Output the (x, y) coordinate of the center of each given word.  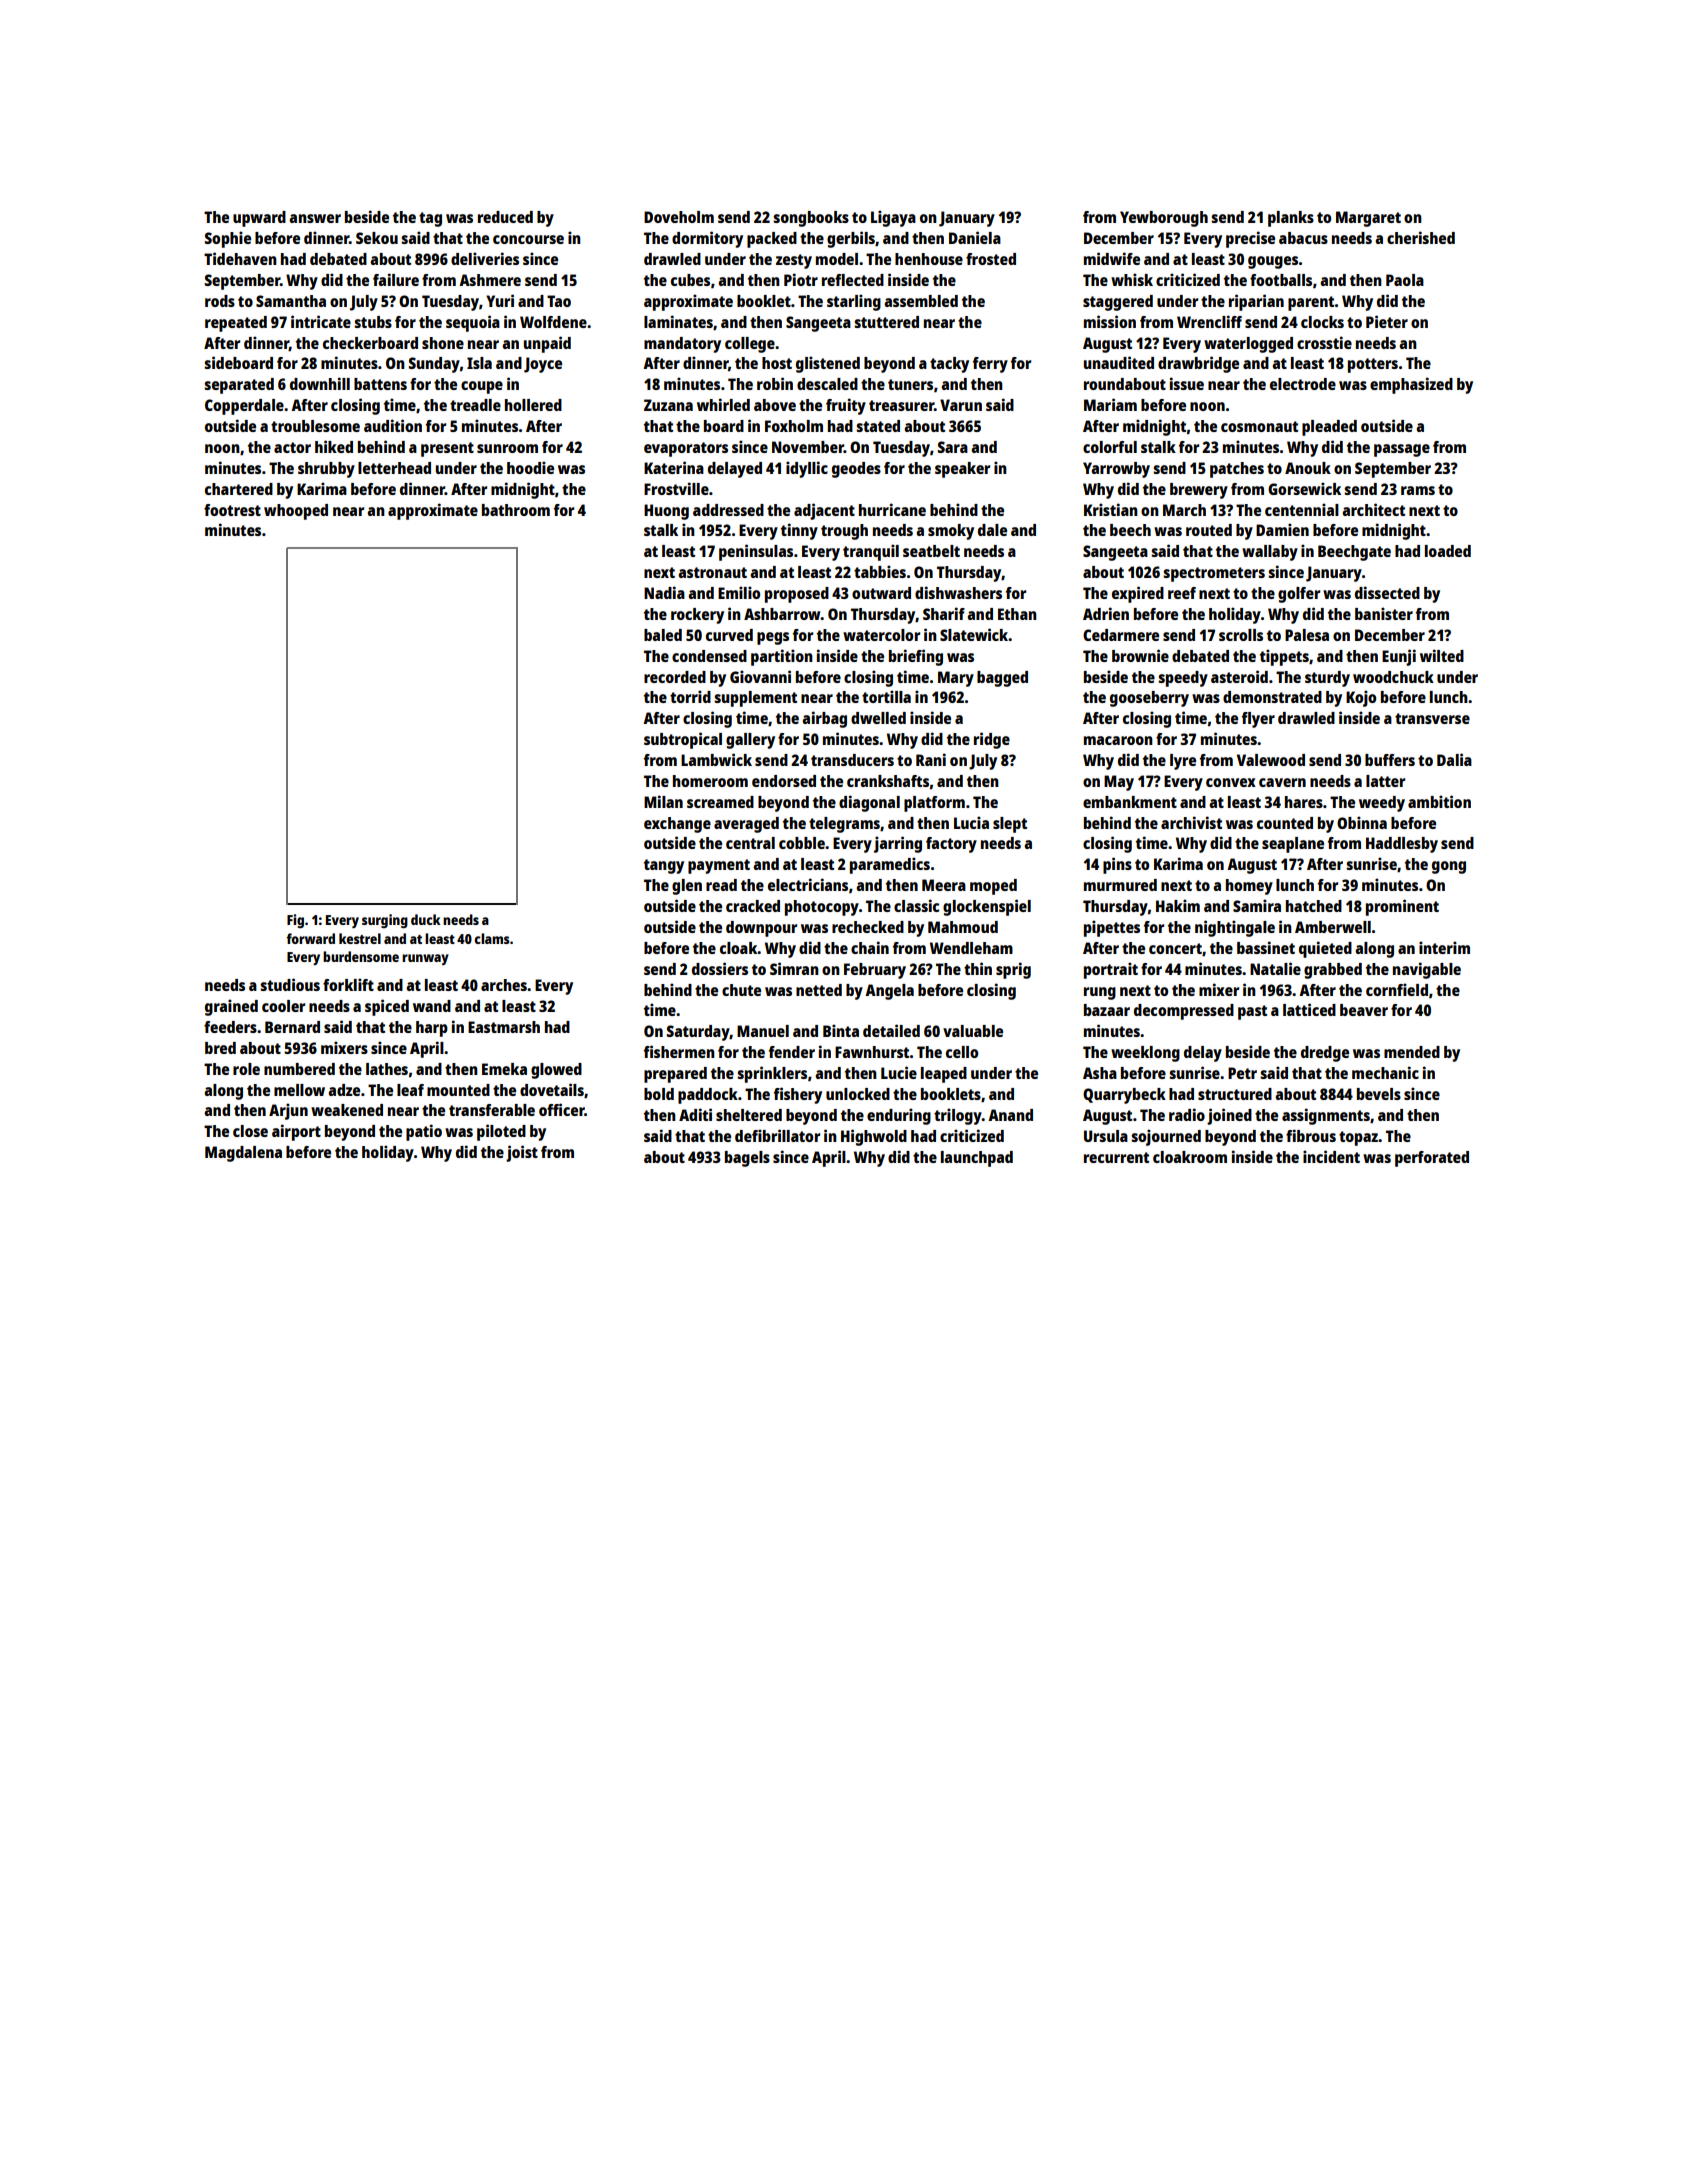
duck (426, 919)
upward (259, 219)
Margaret (1368, 219)
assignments (1326, 1116)
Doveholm (679, 217)
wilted (1442, 655)
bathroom (516, 510)
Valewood (1271, 760)
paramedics (890, 865)
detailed (891, 1030)
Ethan (1017, 614)
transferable (492, 1110)
